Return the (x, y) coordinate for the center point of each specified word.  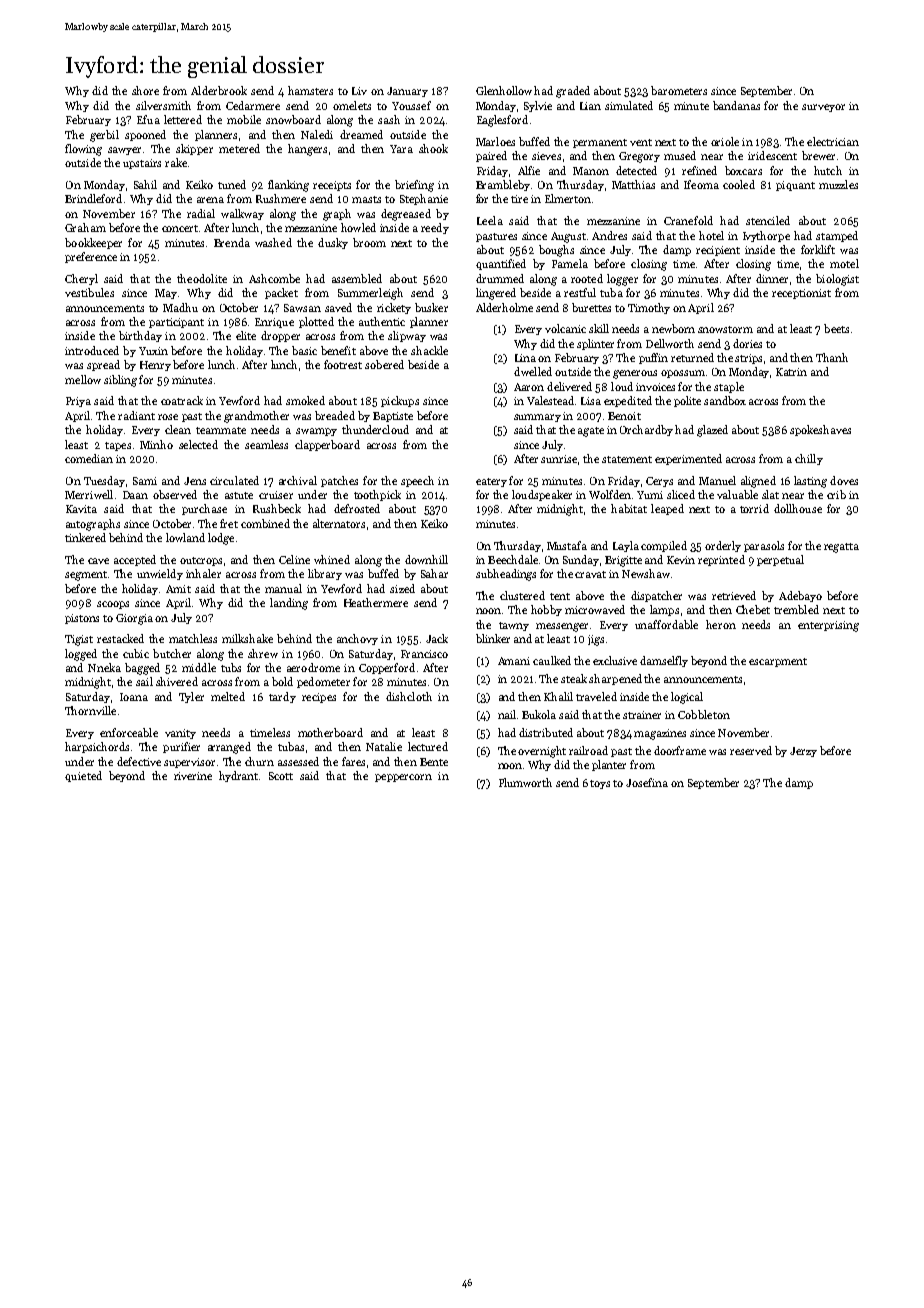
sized (402, 588)
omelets (352, 105)
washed (273, 242)
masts (366, 199)
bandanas (736, 105)
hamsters (310, 90)
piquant (795, 186)
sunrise (559, 459)
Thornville (90, 710)
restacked (120, 638)
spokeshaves (820, 430)
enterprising (828, 626)
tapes (118, 446)
